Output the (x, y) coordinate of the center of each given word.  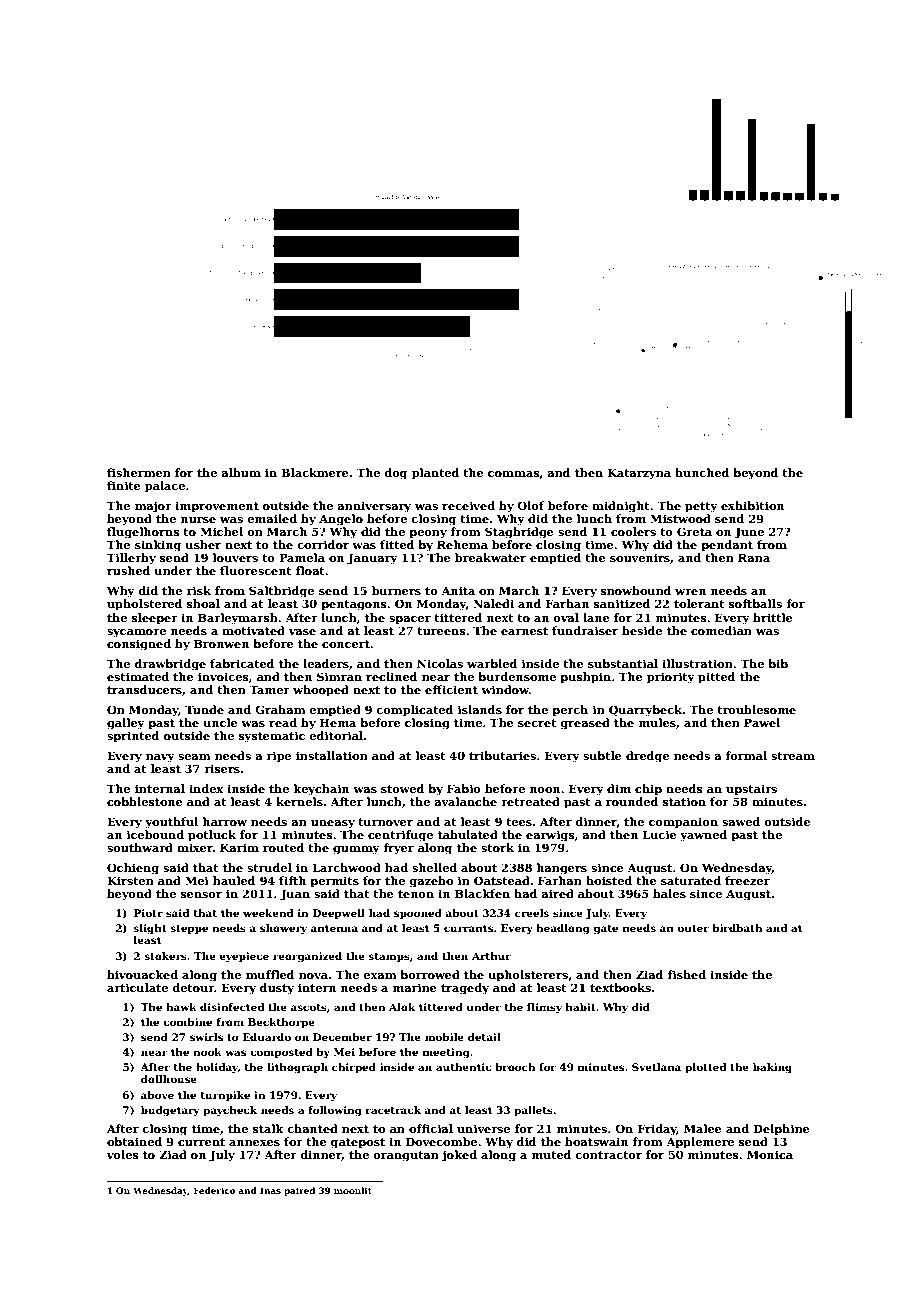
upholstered (144, 605)
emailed (272, 518)
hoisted (609, 880)
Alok (402, 1007)
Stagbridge (519, 533)
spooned (418, 914)
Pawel (762, 722)
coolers (633, 531)
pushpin (585, 678)
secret (537, 723)
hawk (181, 1007)
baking (772, 1068)
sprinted (133, 737)
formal (746, 755)
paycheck (230, 1111)
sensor (201, 895)
